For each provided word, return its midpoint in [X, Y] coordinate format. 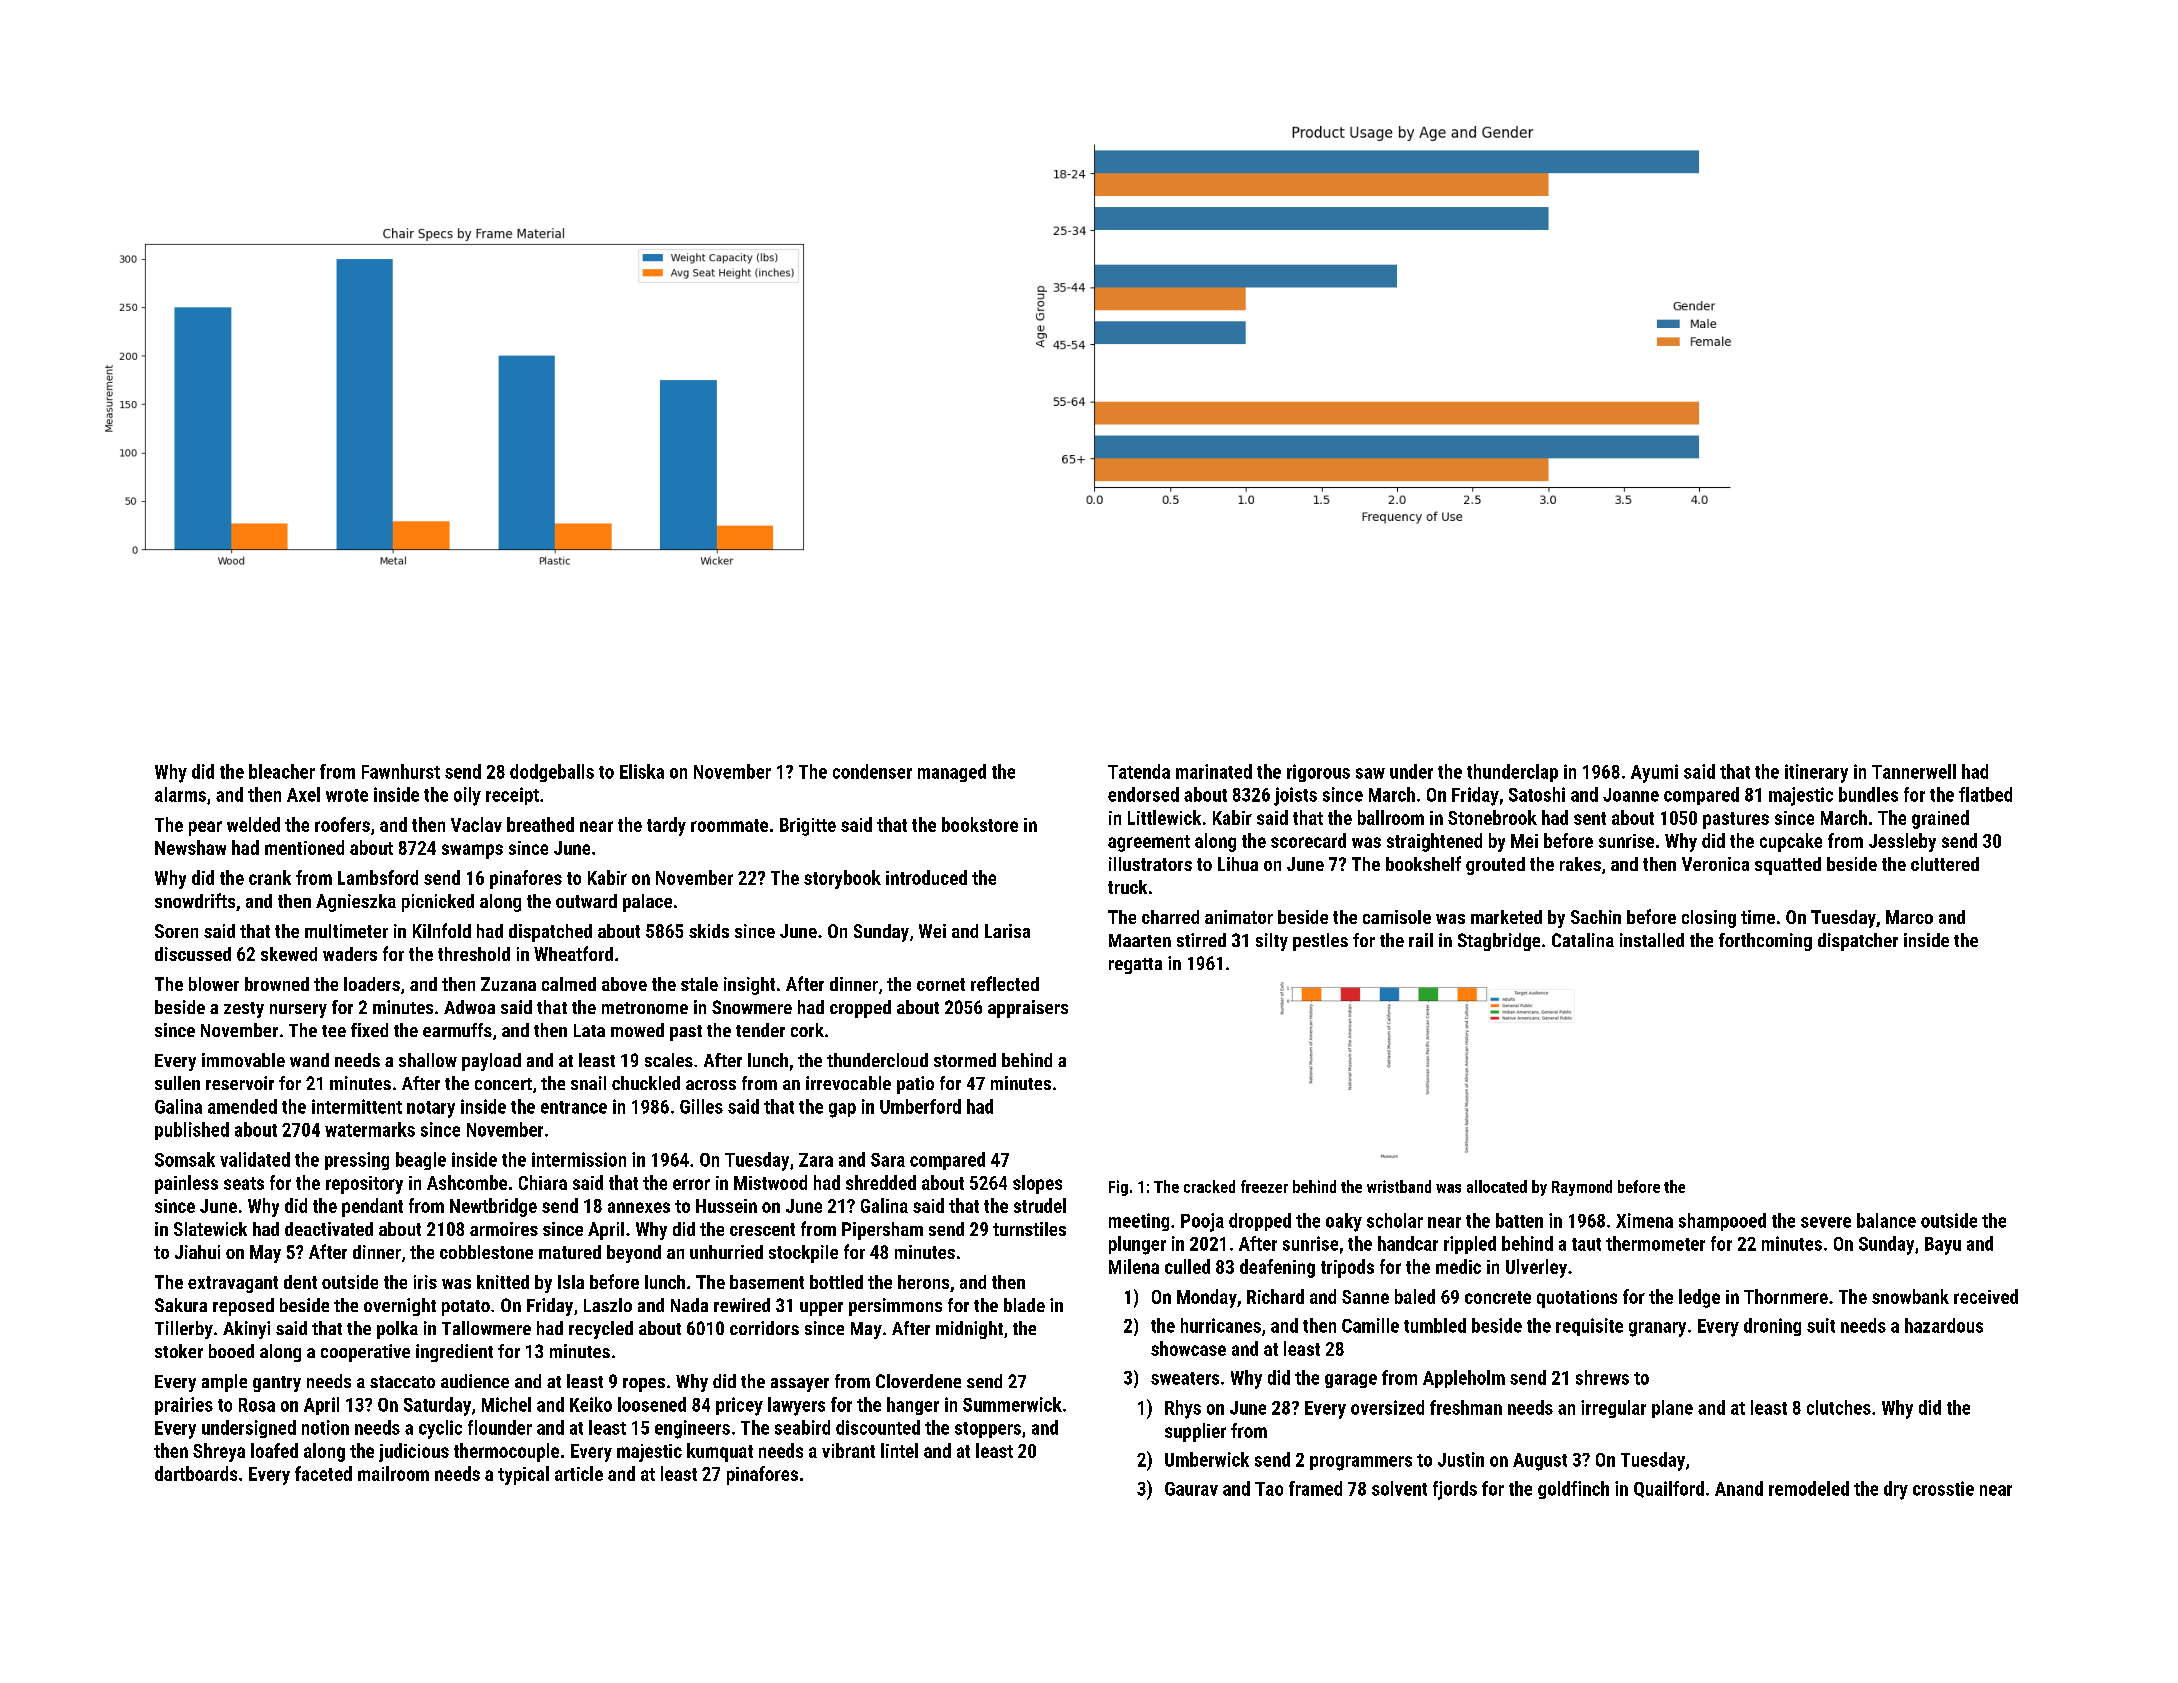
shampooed [1722, 1222]
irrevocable [848, 1083]
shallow [428, 1060]
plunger [1137, 1245]
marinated [1214, 771]
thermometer [1655, 1243]
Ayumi [1654, 773]
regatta [1135, 966]
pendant [372, 1207]
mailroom [393, 1473]
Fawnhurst [401, 771]
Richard [1275, 1296]
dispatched [550, 933]
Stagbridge [1499, 942]
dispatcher [1858, 942]
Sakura [181, 1305]
